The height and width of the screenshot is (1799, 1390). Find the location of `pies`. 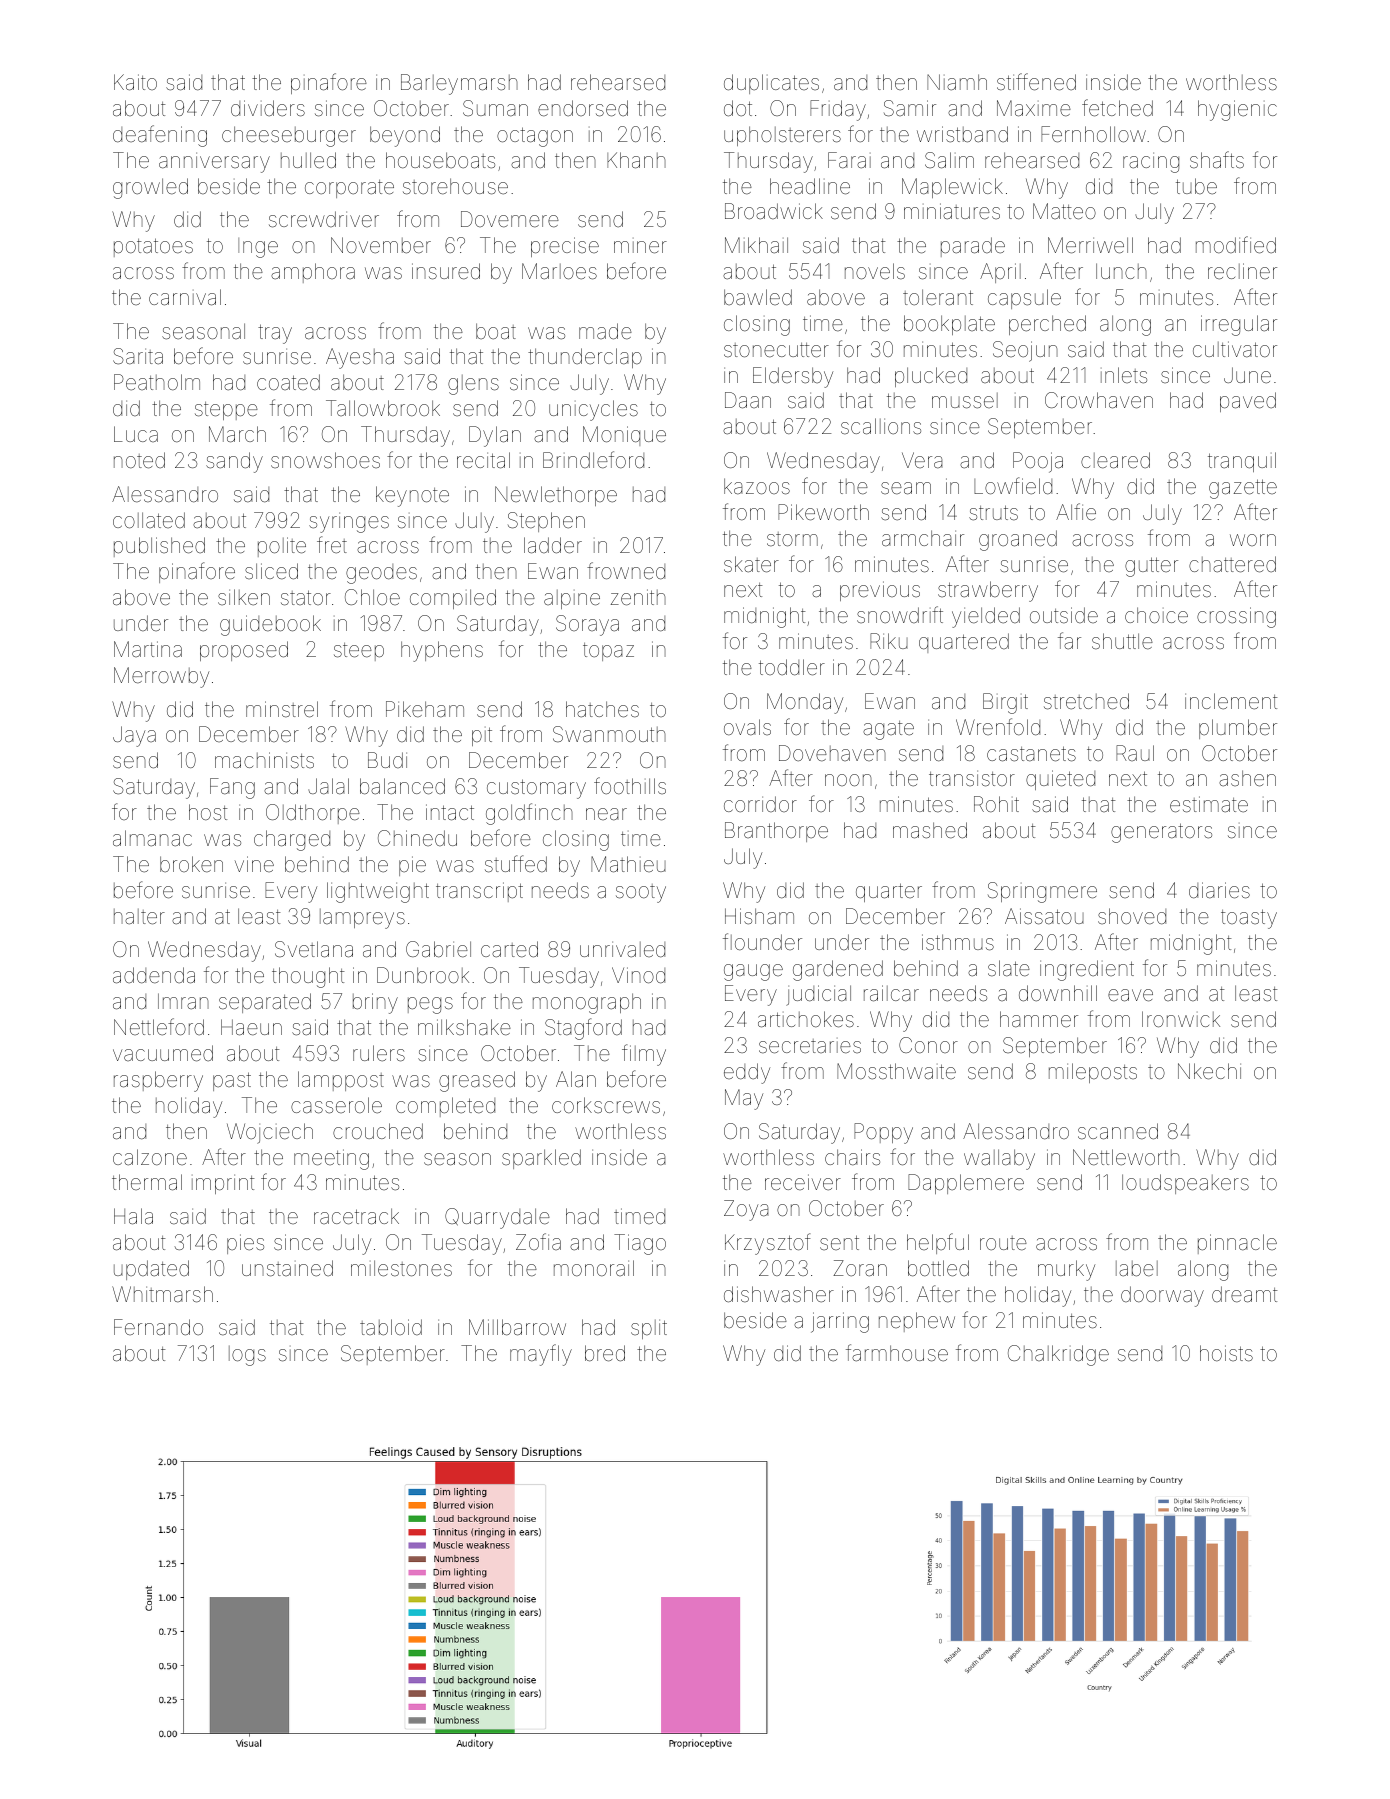

pies is located at coordinates (245, 1244).
